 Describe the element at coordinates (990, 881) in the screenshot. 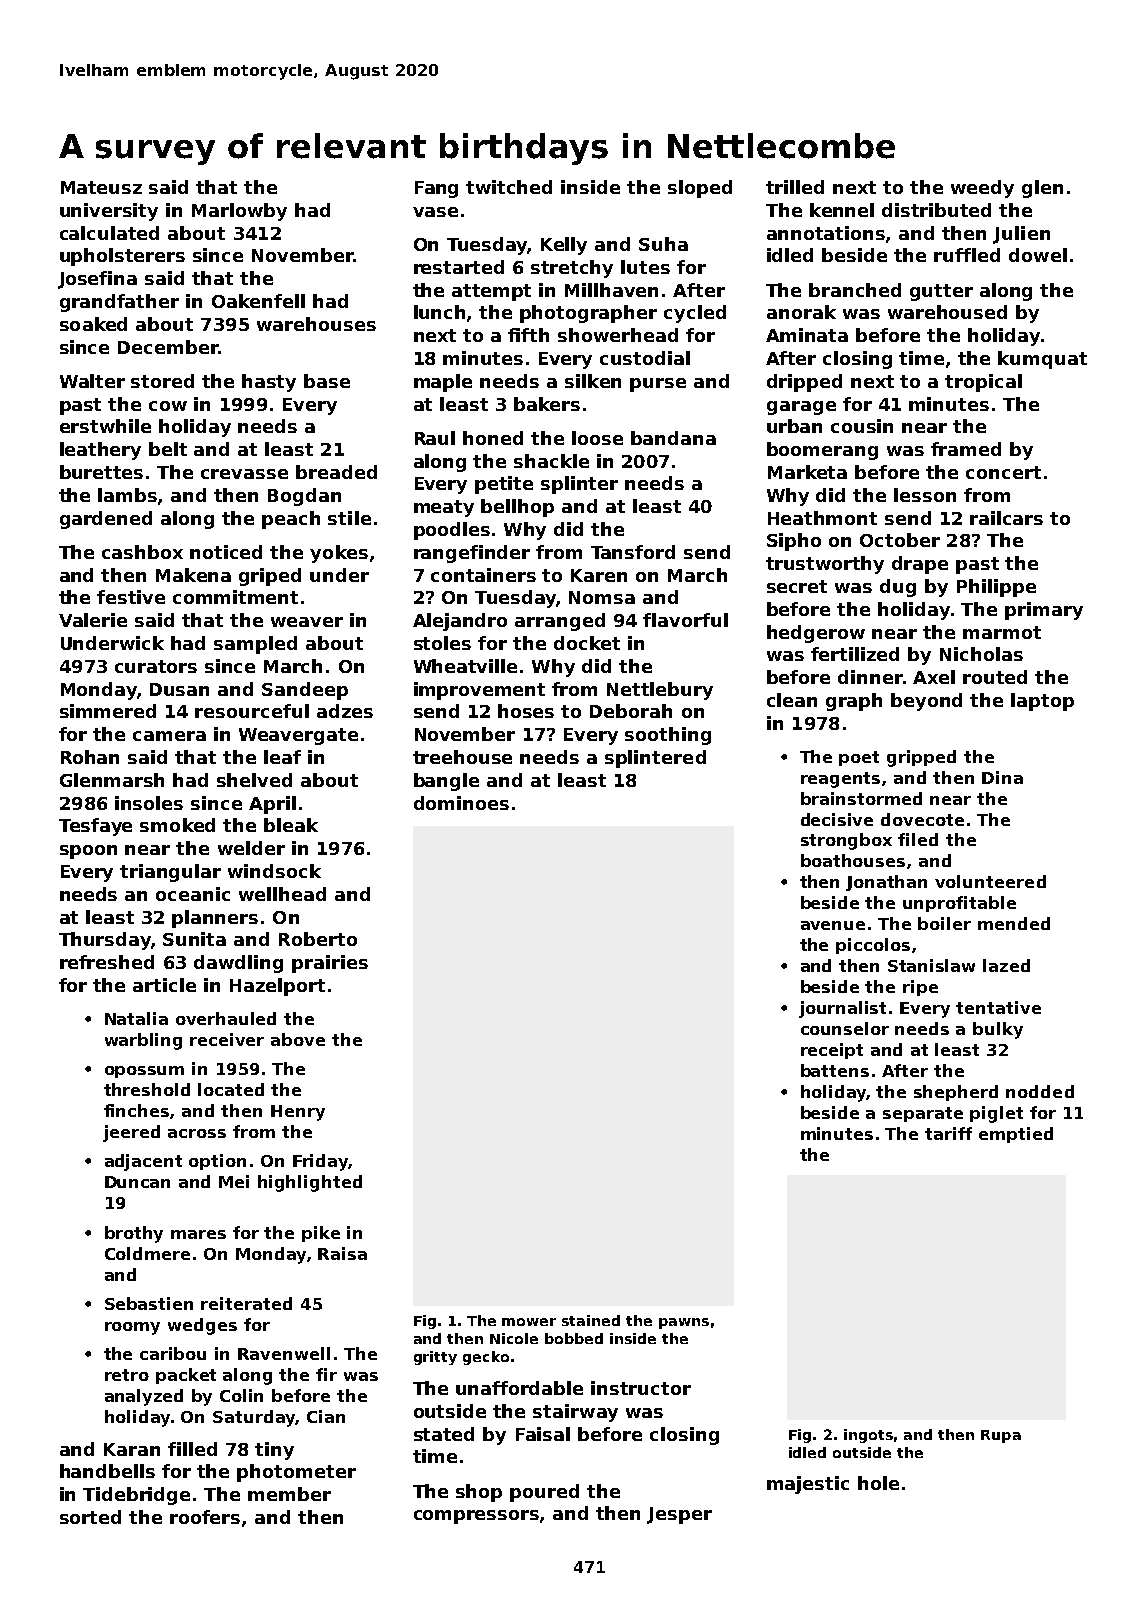

I see `volunteered` at that location.
